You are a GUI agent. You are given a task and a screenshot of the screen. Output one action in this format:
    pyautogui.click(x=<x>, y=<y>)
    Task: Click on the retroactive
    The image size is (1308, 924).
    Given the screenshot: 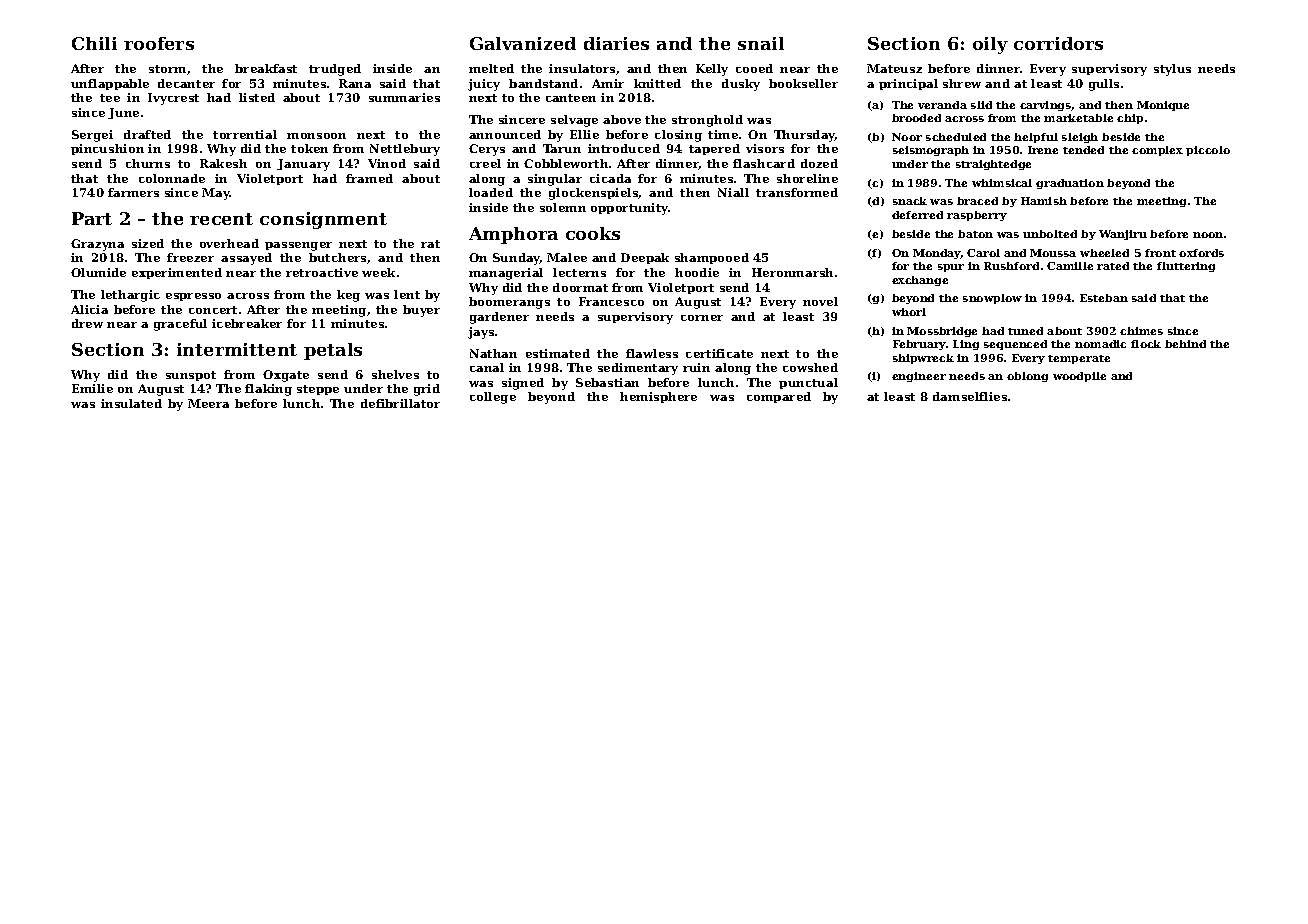 What is the action you would take?
    pyautogui.click(x=322, y=272)
